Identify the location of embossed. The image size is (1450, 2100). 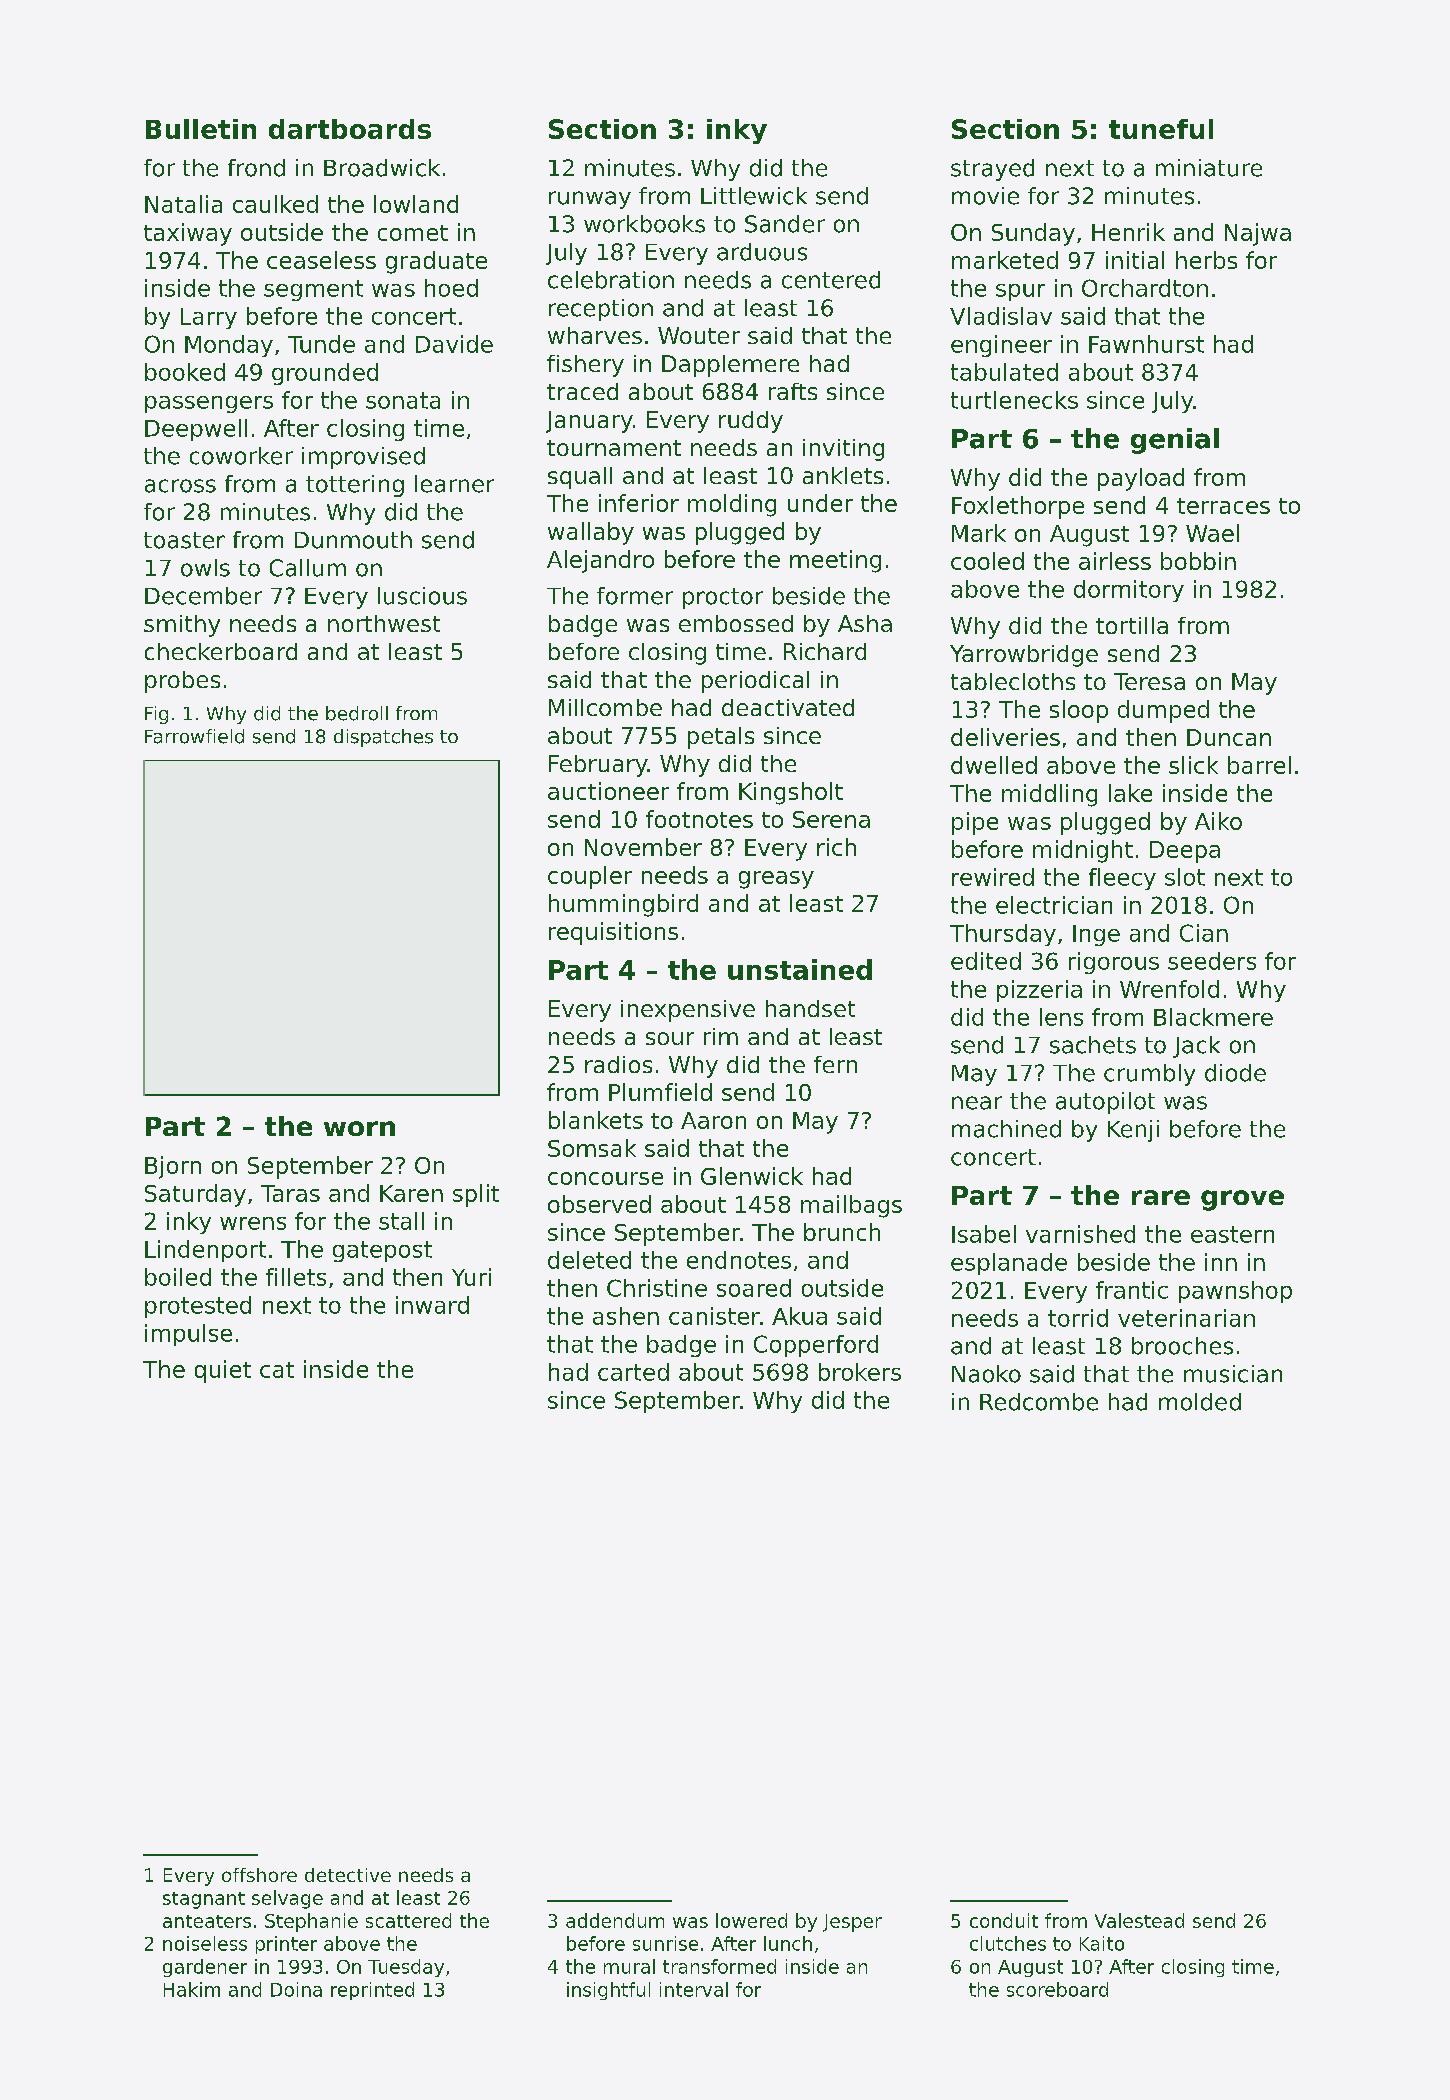
(736, 623).
